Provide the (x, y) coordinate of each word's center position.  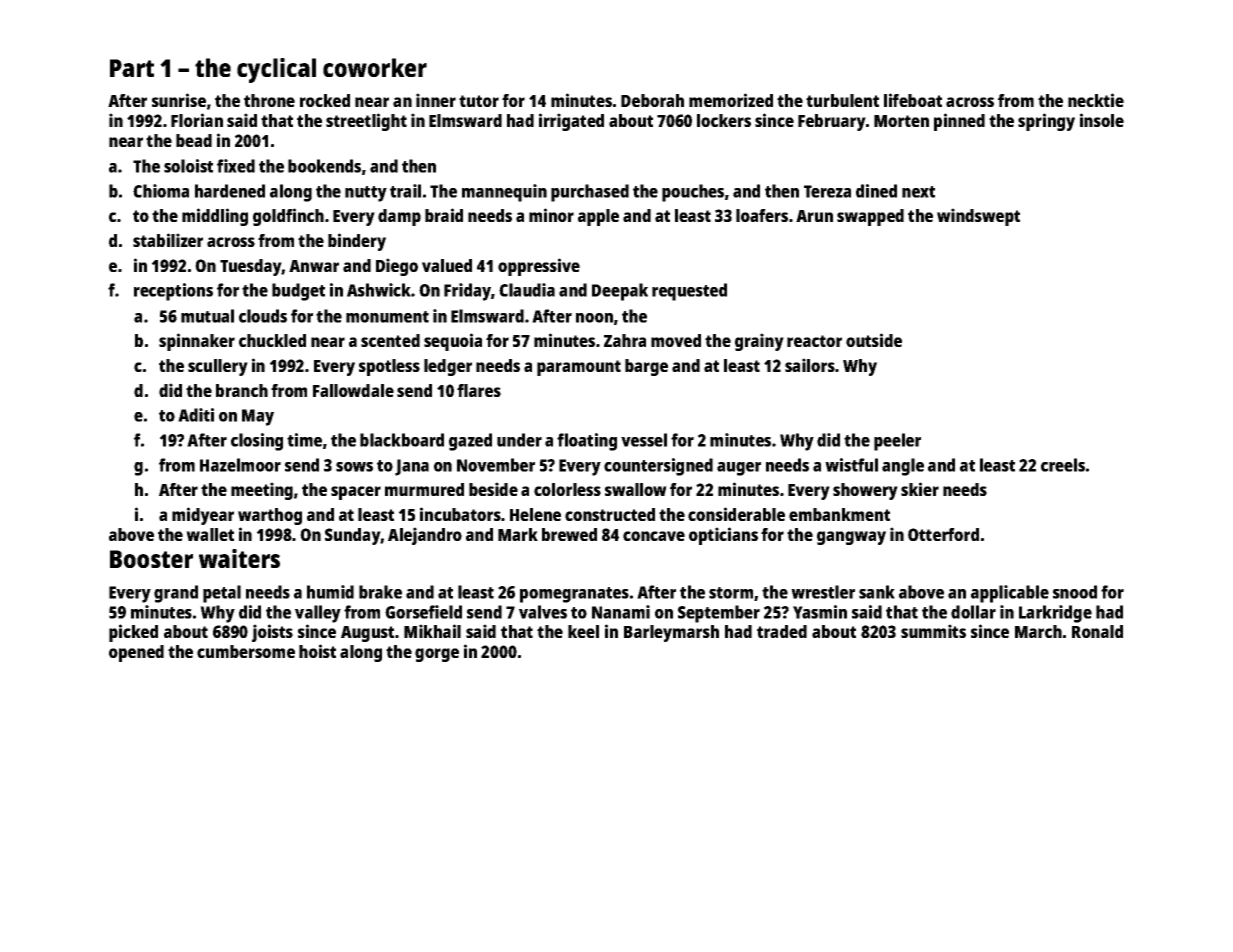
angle (903, 467)
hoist (317, 651)
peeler (897, 442)
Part (132, 68)
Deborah (652, 100)
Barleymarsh (671, 633)
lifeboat (913, 100)
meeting (262, 491)
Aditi (196, 415)
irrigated (571, 122)
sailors (810, 365)
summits (933, 631)
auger (739, 469)
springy (1046, 122)
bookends (324, 166)
